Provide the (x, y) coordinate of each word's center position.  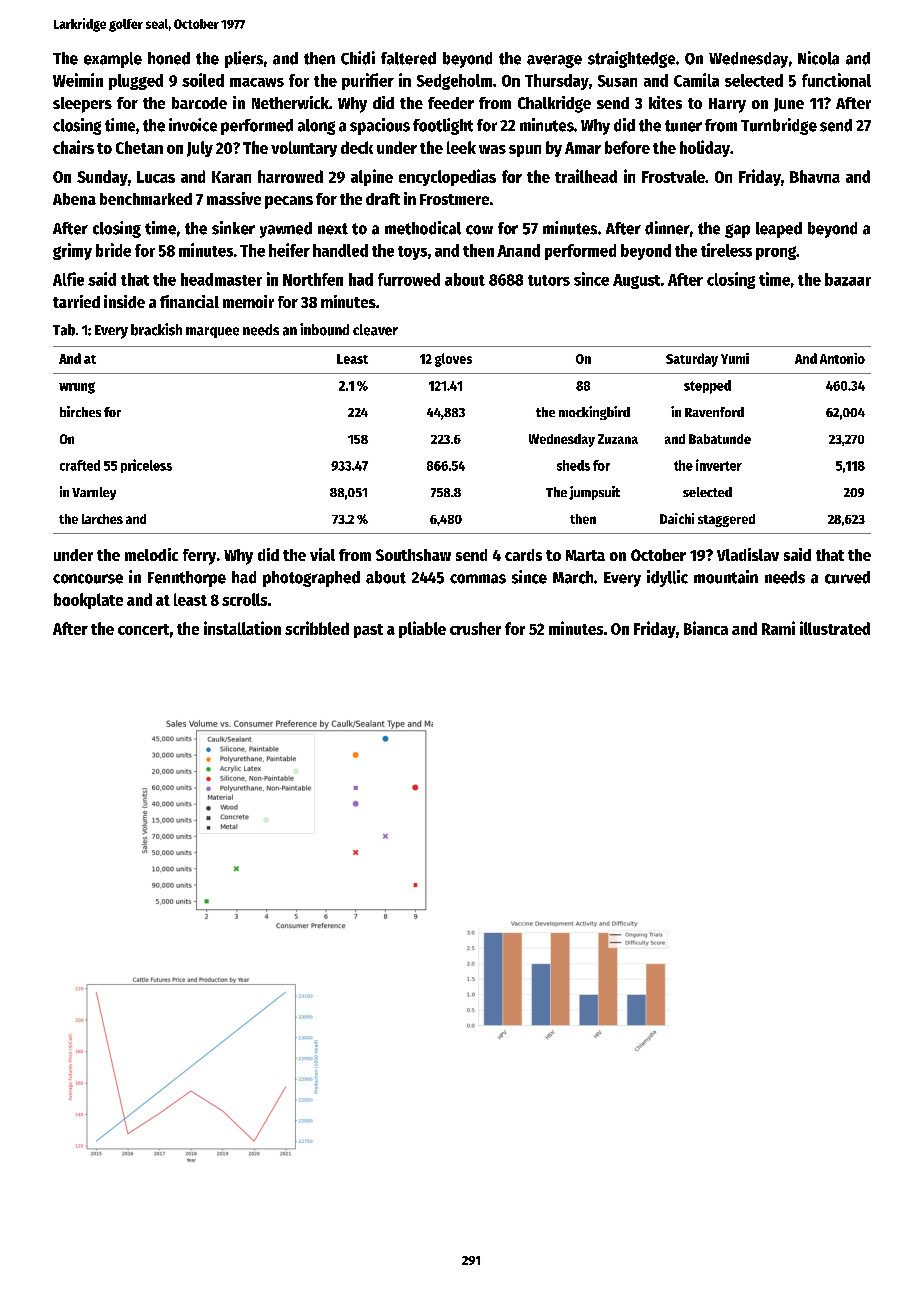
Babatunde (720, 439)
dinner (667, 228)
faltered (408, 58)
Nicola (818, 58)
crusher (475, 628)
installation (242, 628)
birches (80, 411)
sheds (573, 465)
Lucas (156, 177)
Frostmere (454, 199)
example (113, 60)
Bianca (706, 628)
